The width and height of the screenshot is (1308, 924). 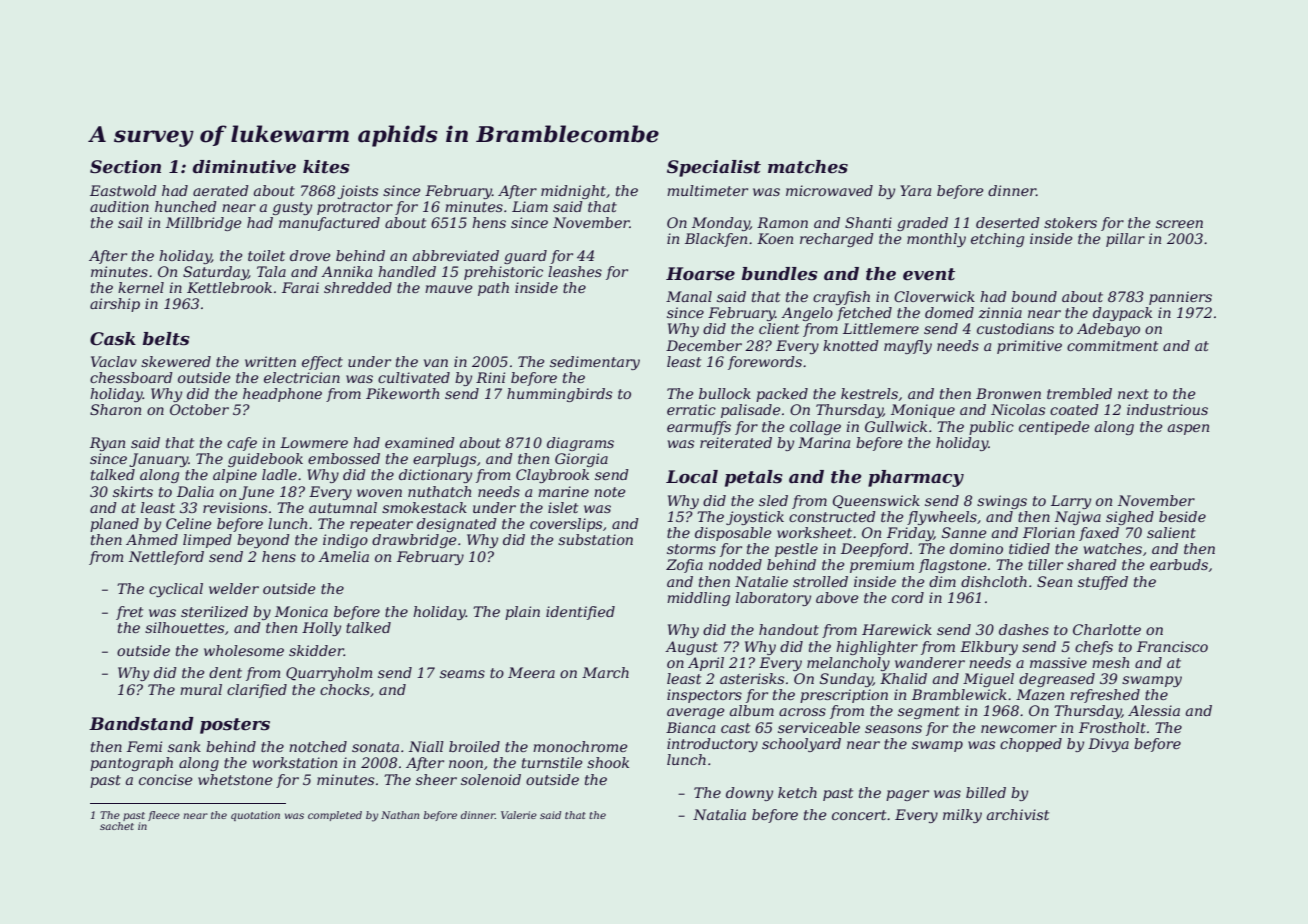 What do you see at coordinates (988, 680) in the screenshot?
I see `Miguel` at bounding box center [988, 680].
